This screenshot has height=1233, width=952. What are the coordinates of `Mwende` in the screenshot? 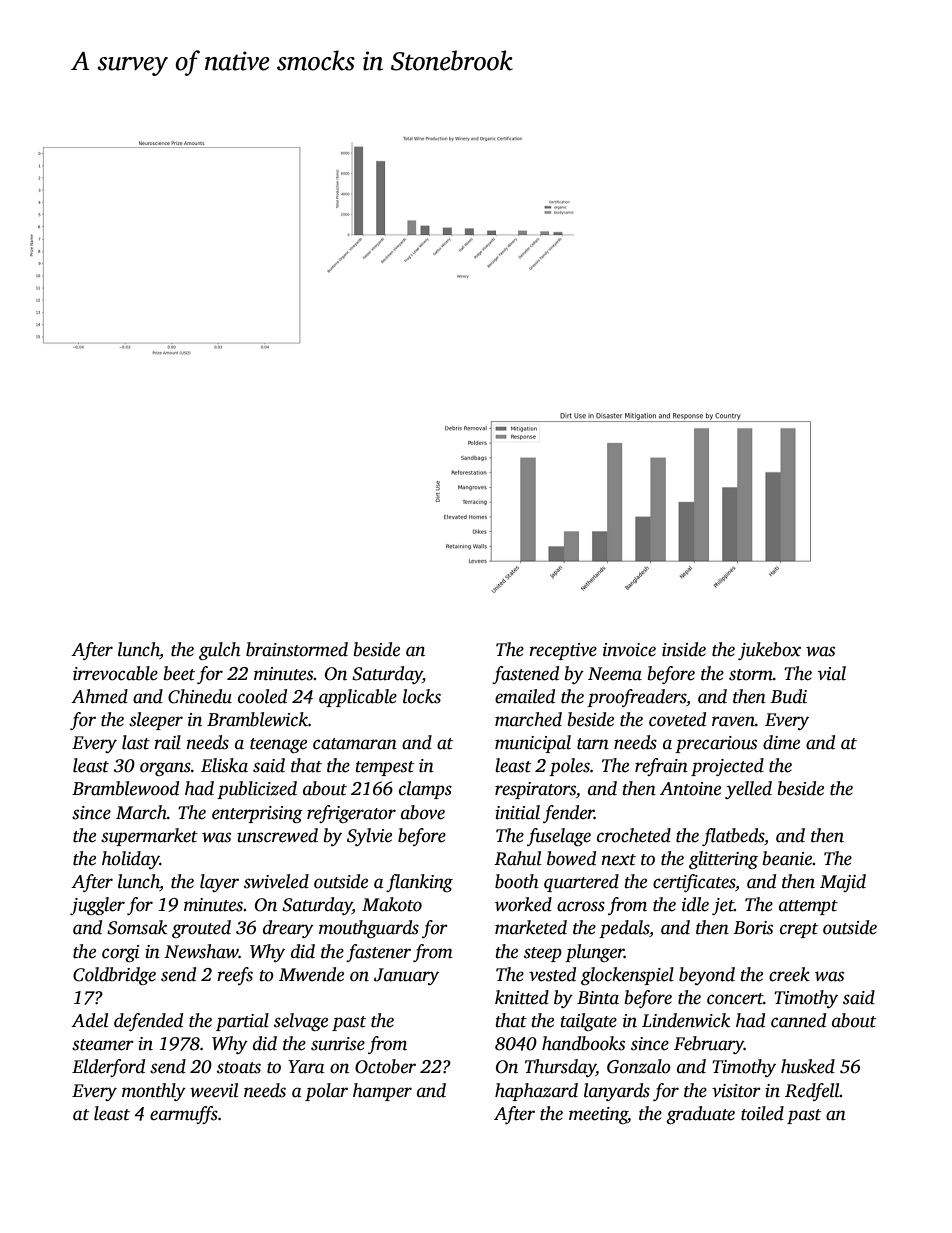 It's located at (311, 974).
